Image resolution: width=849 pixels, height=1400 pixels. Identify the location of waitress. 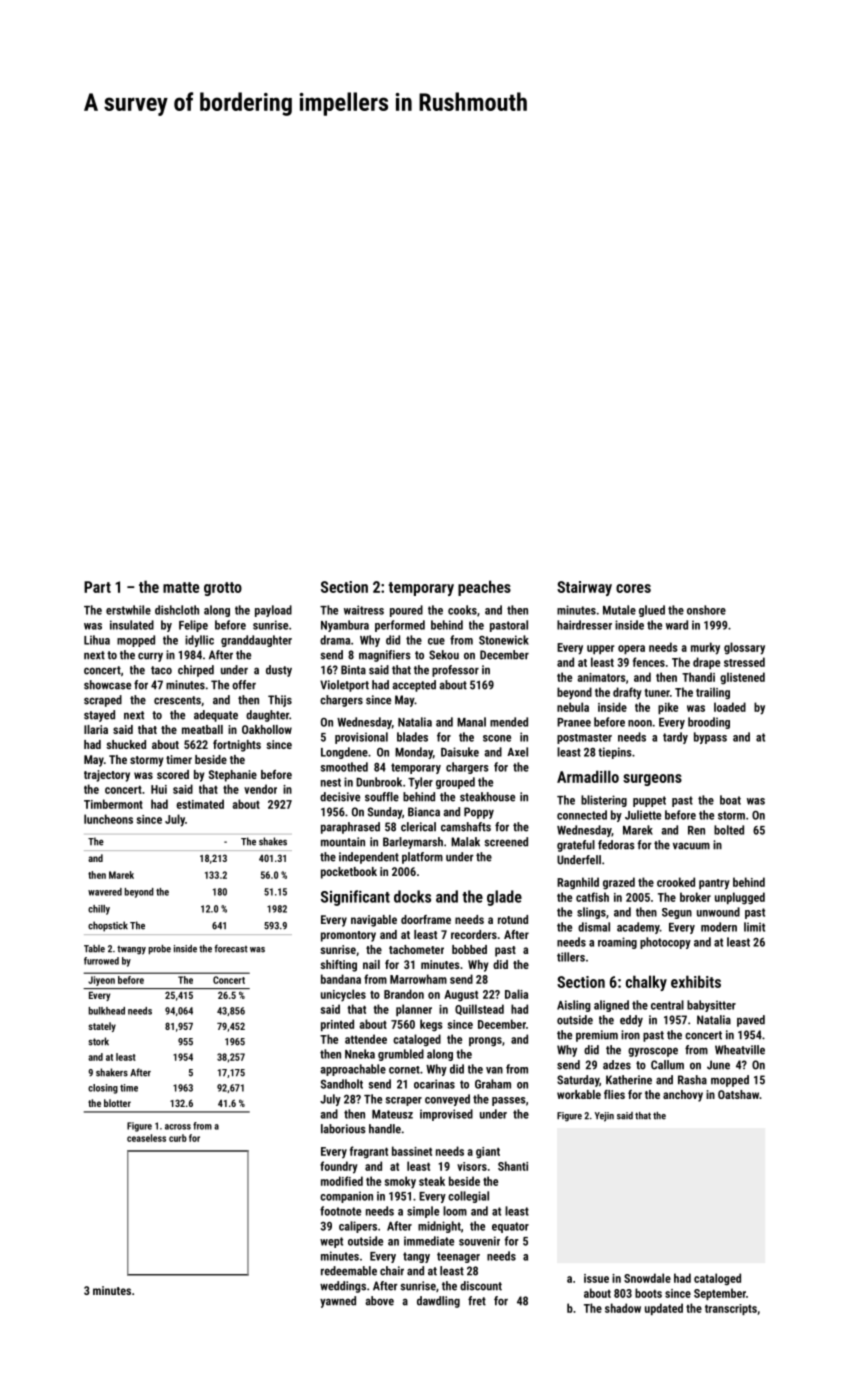
(364, 610).
